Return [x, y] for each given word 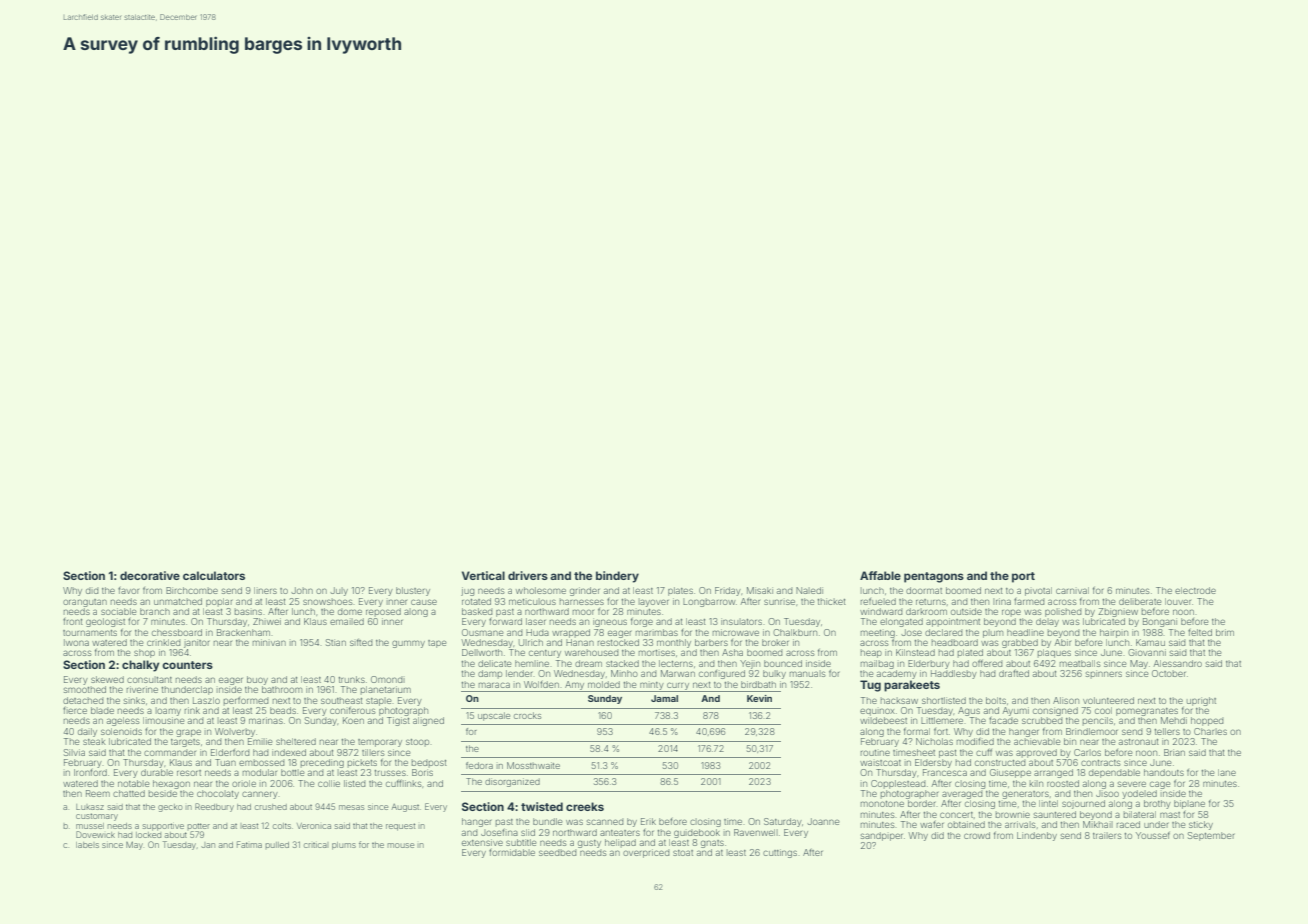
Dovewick [95, 834]
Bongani [1160, 622]
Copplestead [898, 784]
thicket [832, 601]
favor [128, 590]
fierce [75, 710]
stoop [417, 743]
